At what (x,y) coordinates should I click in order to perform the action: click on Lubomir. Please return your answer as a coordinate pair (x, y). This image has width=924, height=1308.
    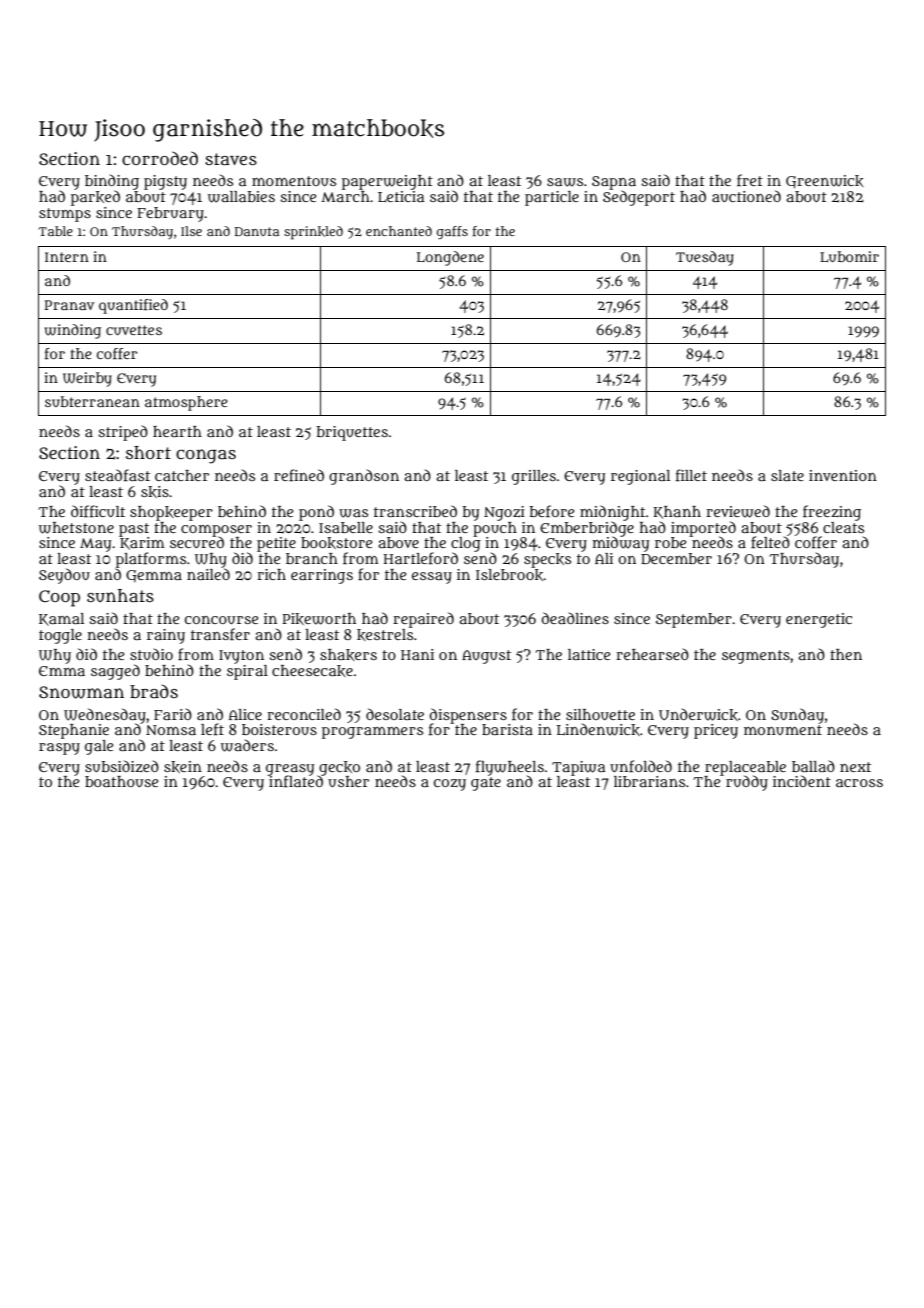
    Looking at the image, I should click on (849, 256).
